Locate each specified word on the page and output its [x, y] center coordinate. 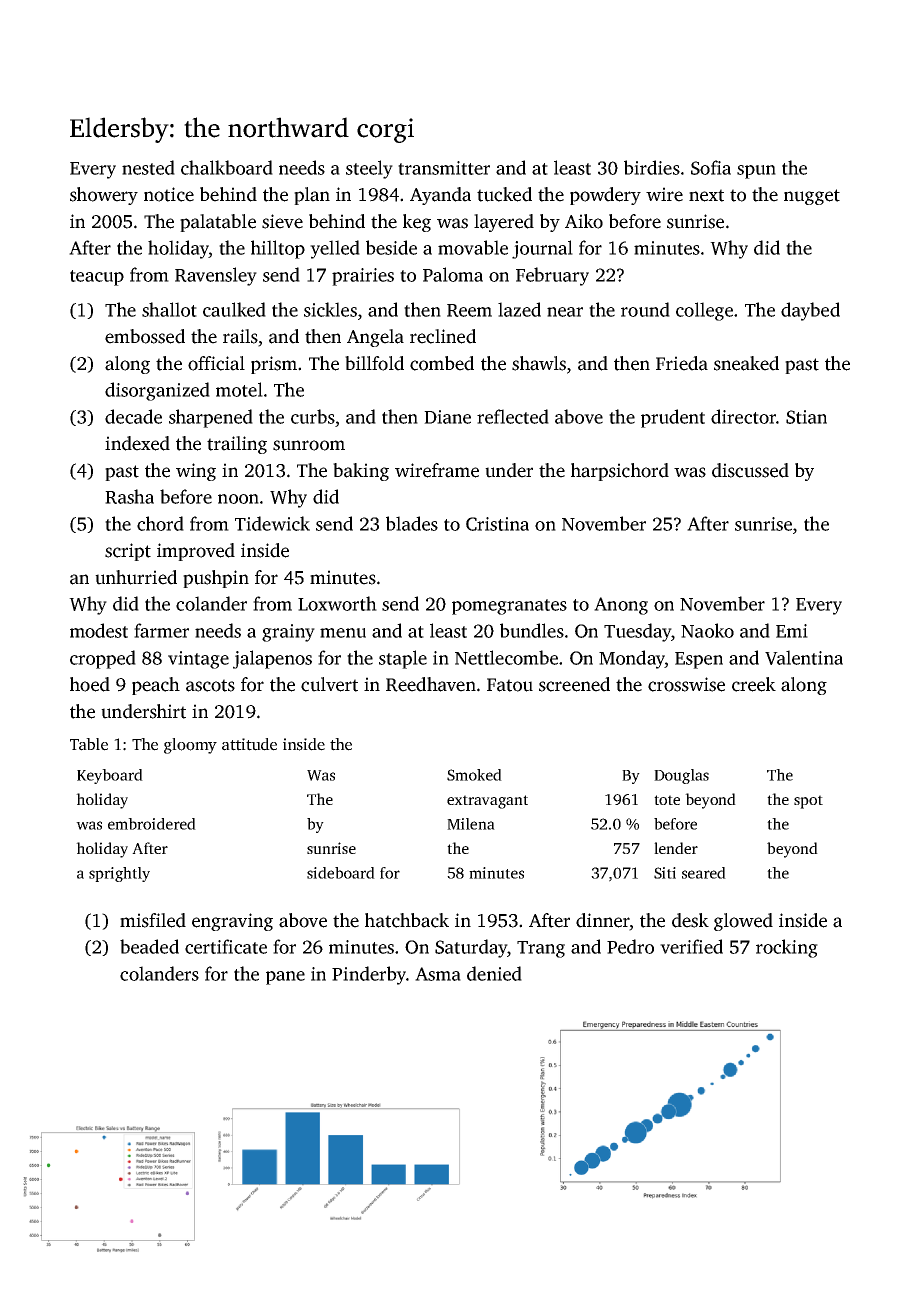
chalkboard [227, 167]
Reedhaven [431, 684]
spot [808, 802]
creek [754, 684]
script [128, 552]
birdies [652, 167]
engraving [232, 922]
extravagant [487, 802]
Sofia [711, 167]
